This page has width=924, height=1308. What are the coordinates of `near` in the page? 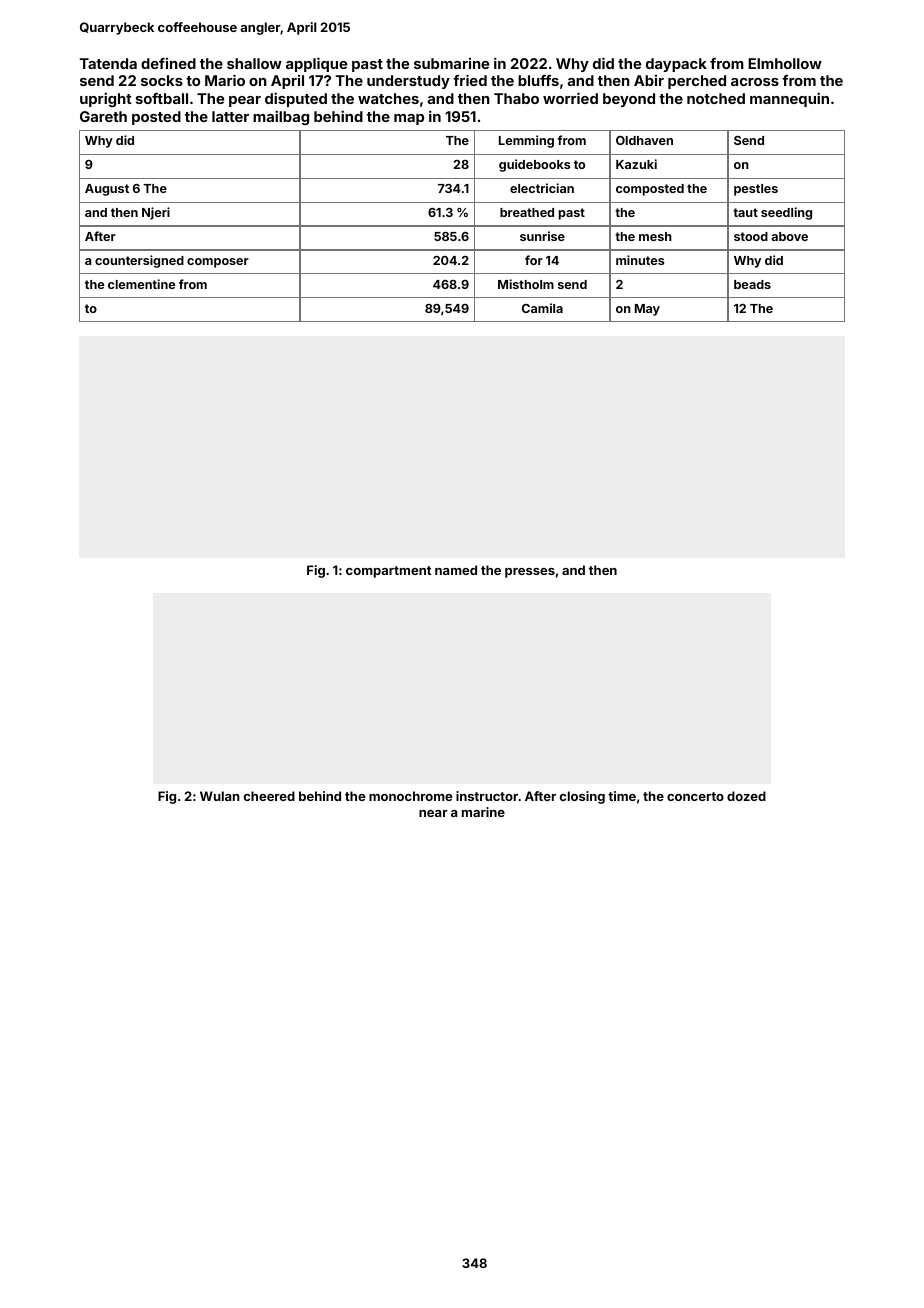 It's located at (433, 813).
